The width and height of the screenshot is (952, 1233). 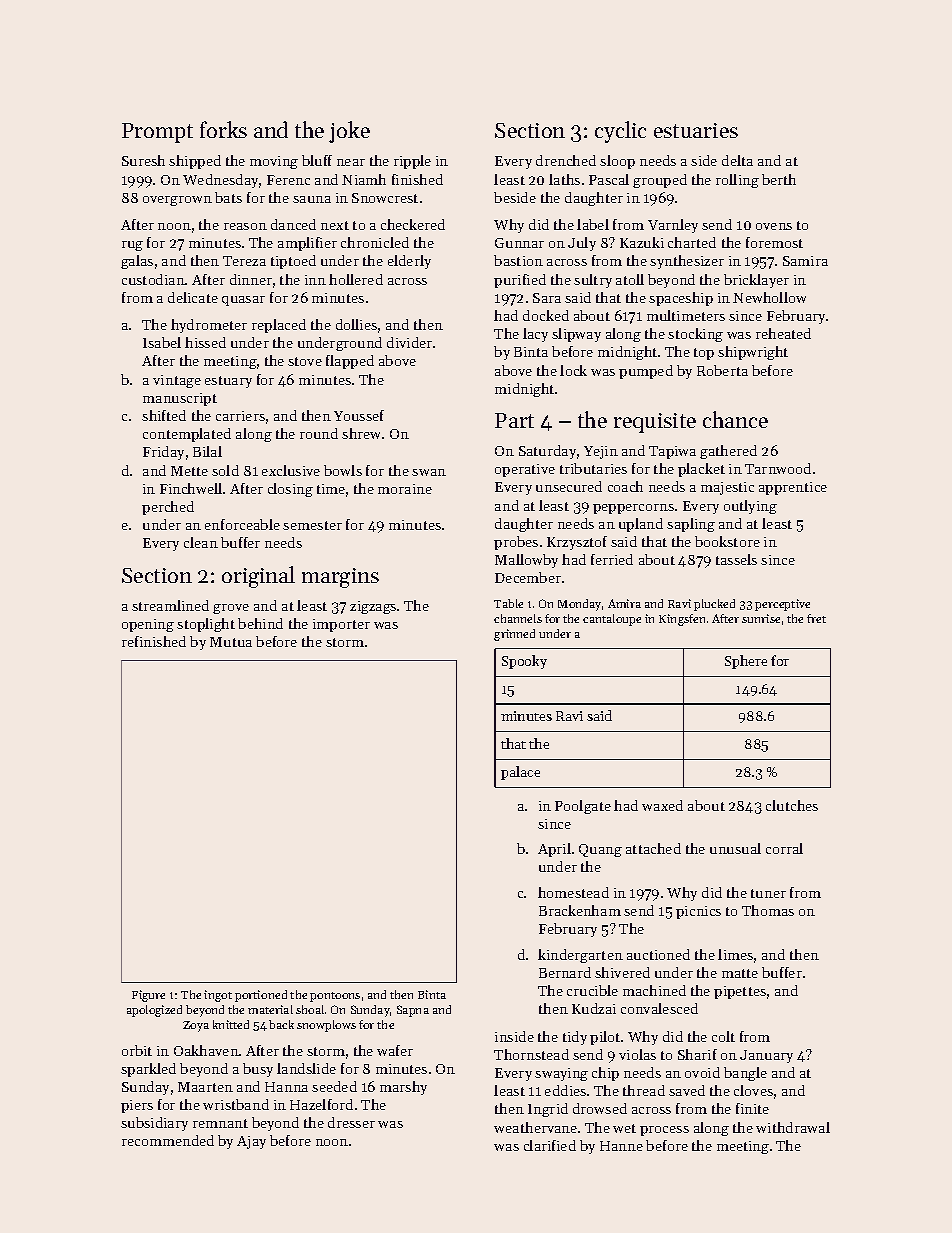 I want to click on divider, so click(x=409, y=342).
